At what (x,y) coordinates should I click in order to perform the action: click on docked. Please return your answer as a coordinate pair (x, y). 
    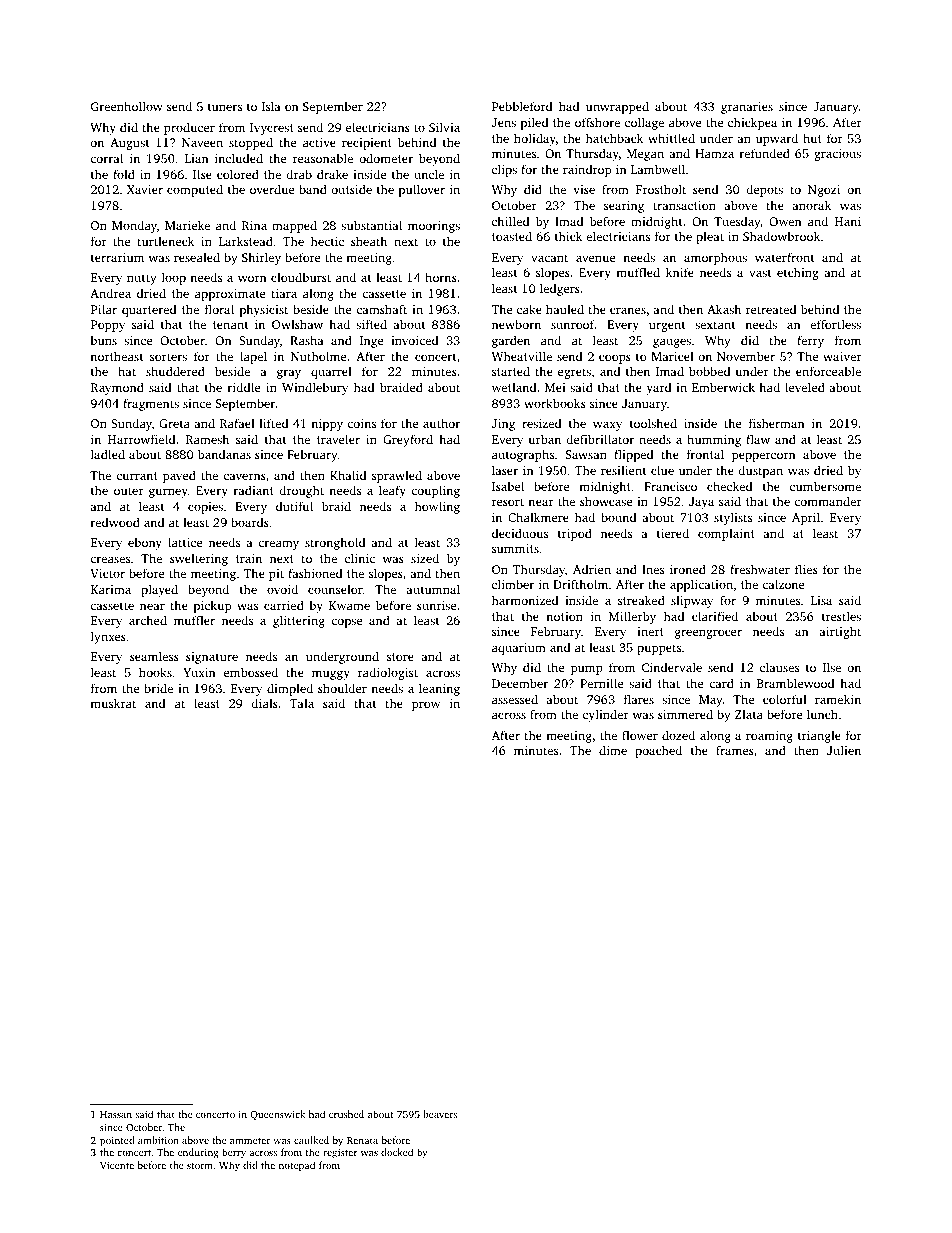
    Looking at the image, I should click on (397, 1152).
